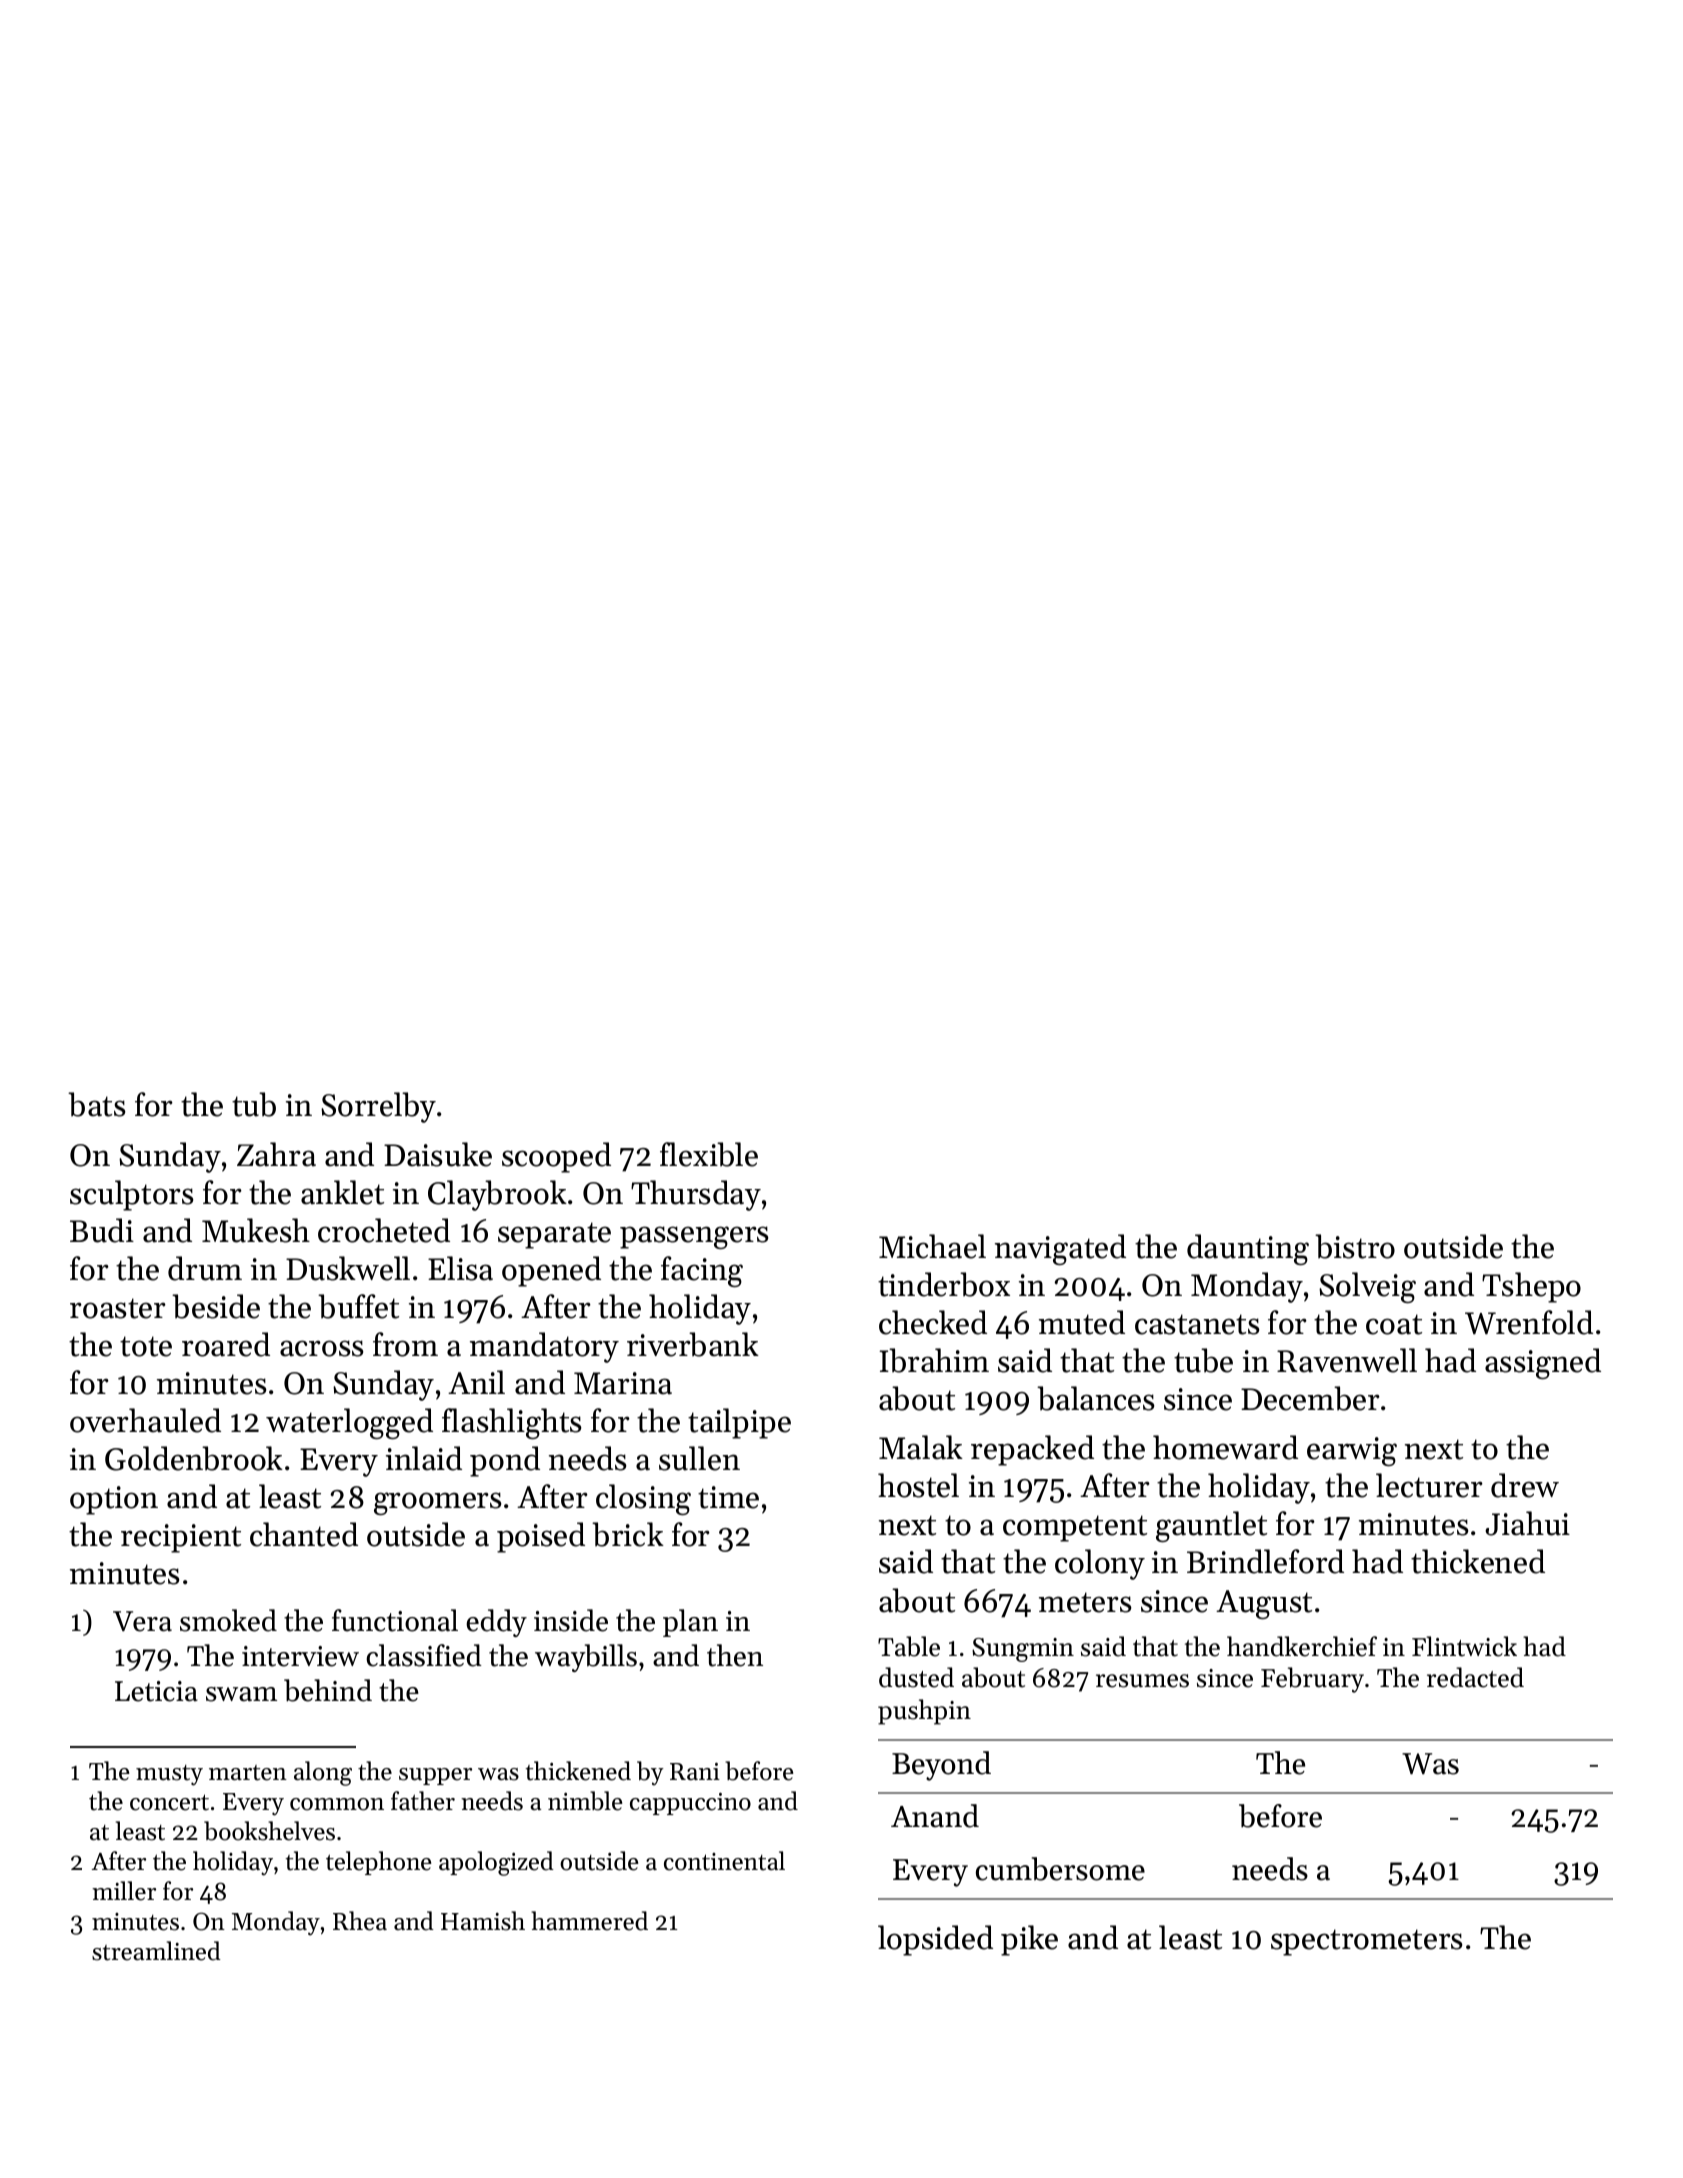 This screenshot has width=1683, height=2178. I want to click on waterlogged, so click(349, 1423).
